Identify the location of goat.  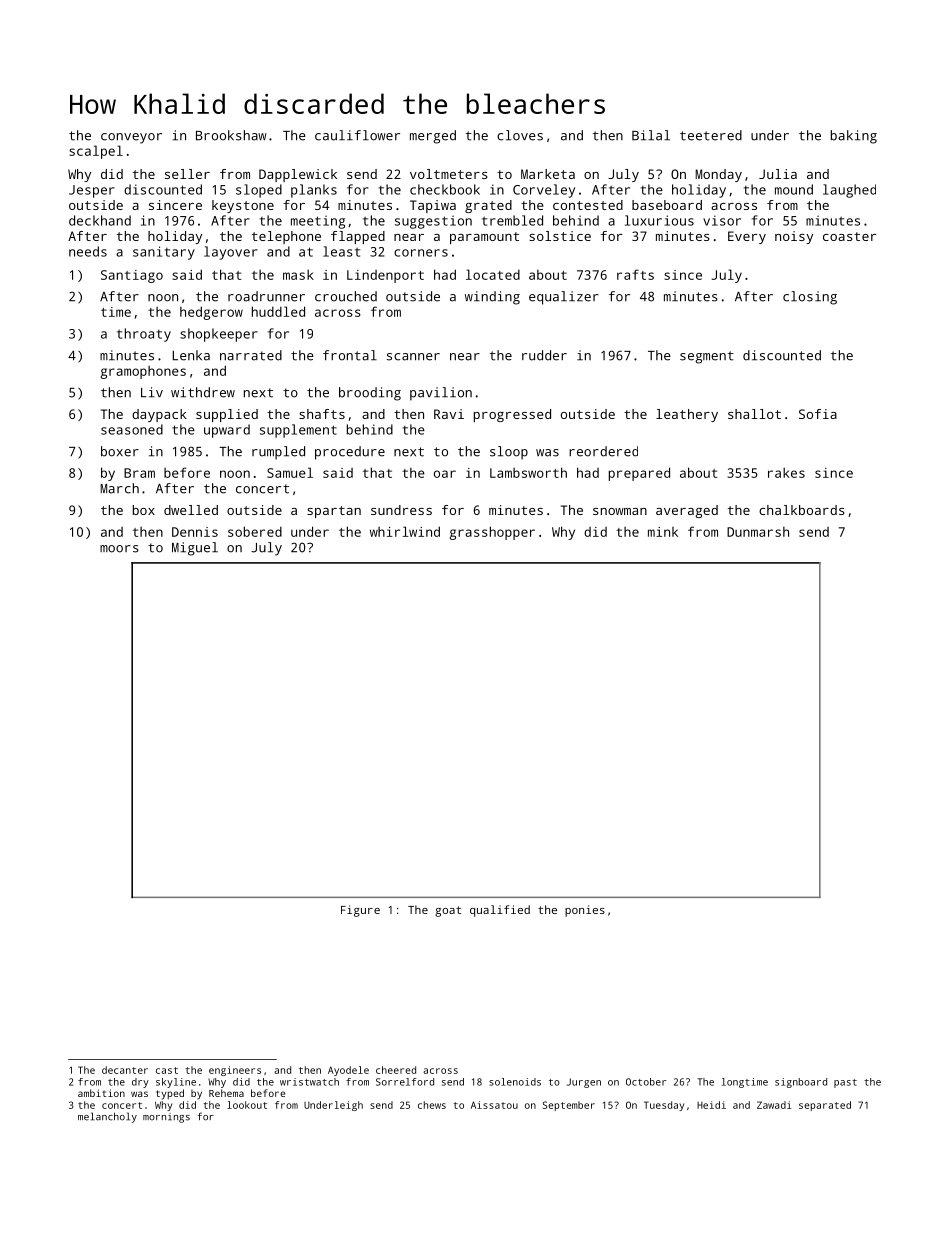
(448, 911).
